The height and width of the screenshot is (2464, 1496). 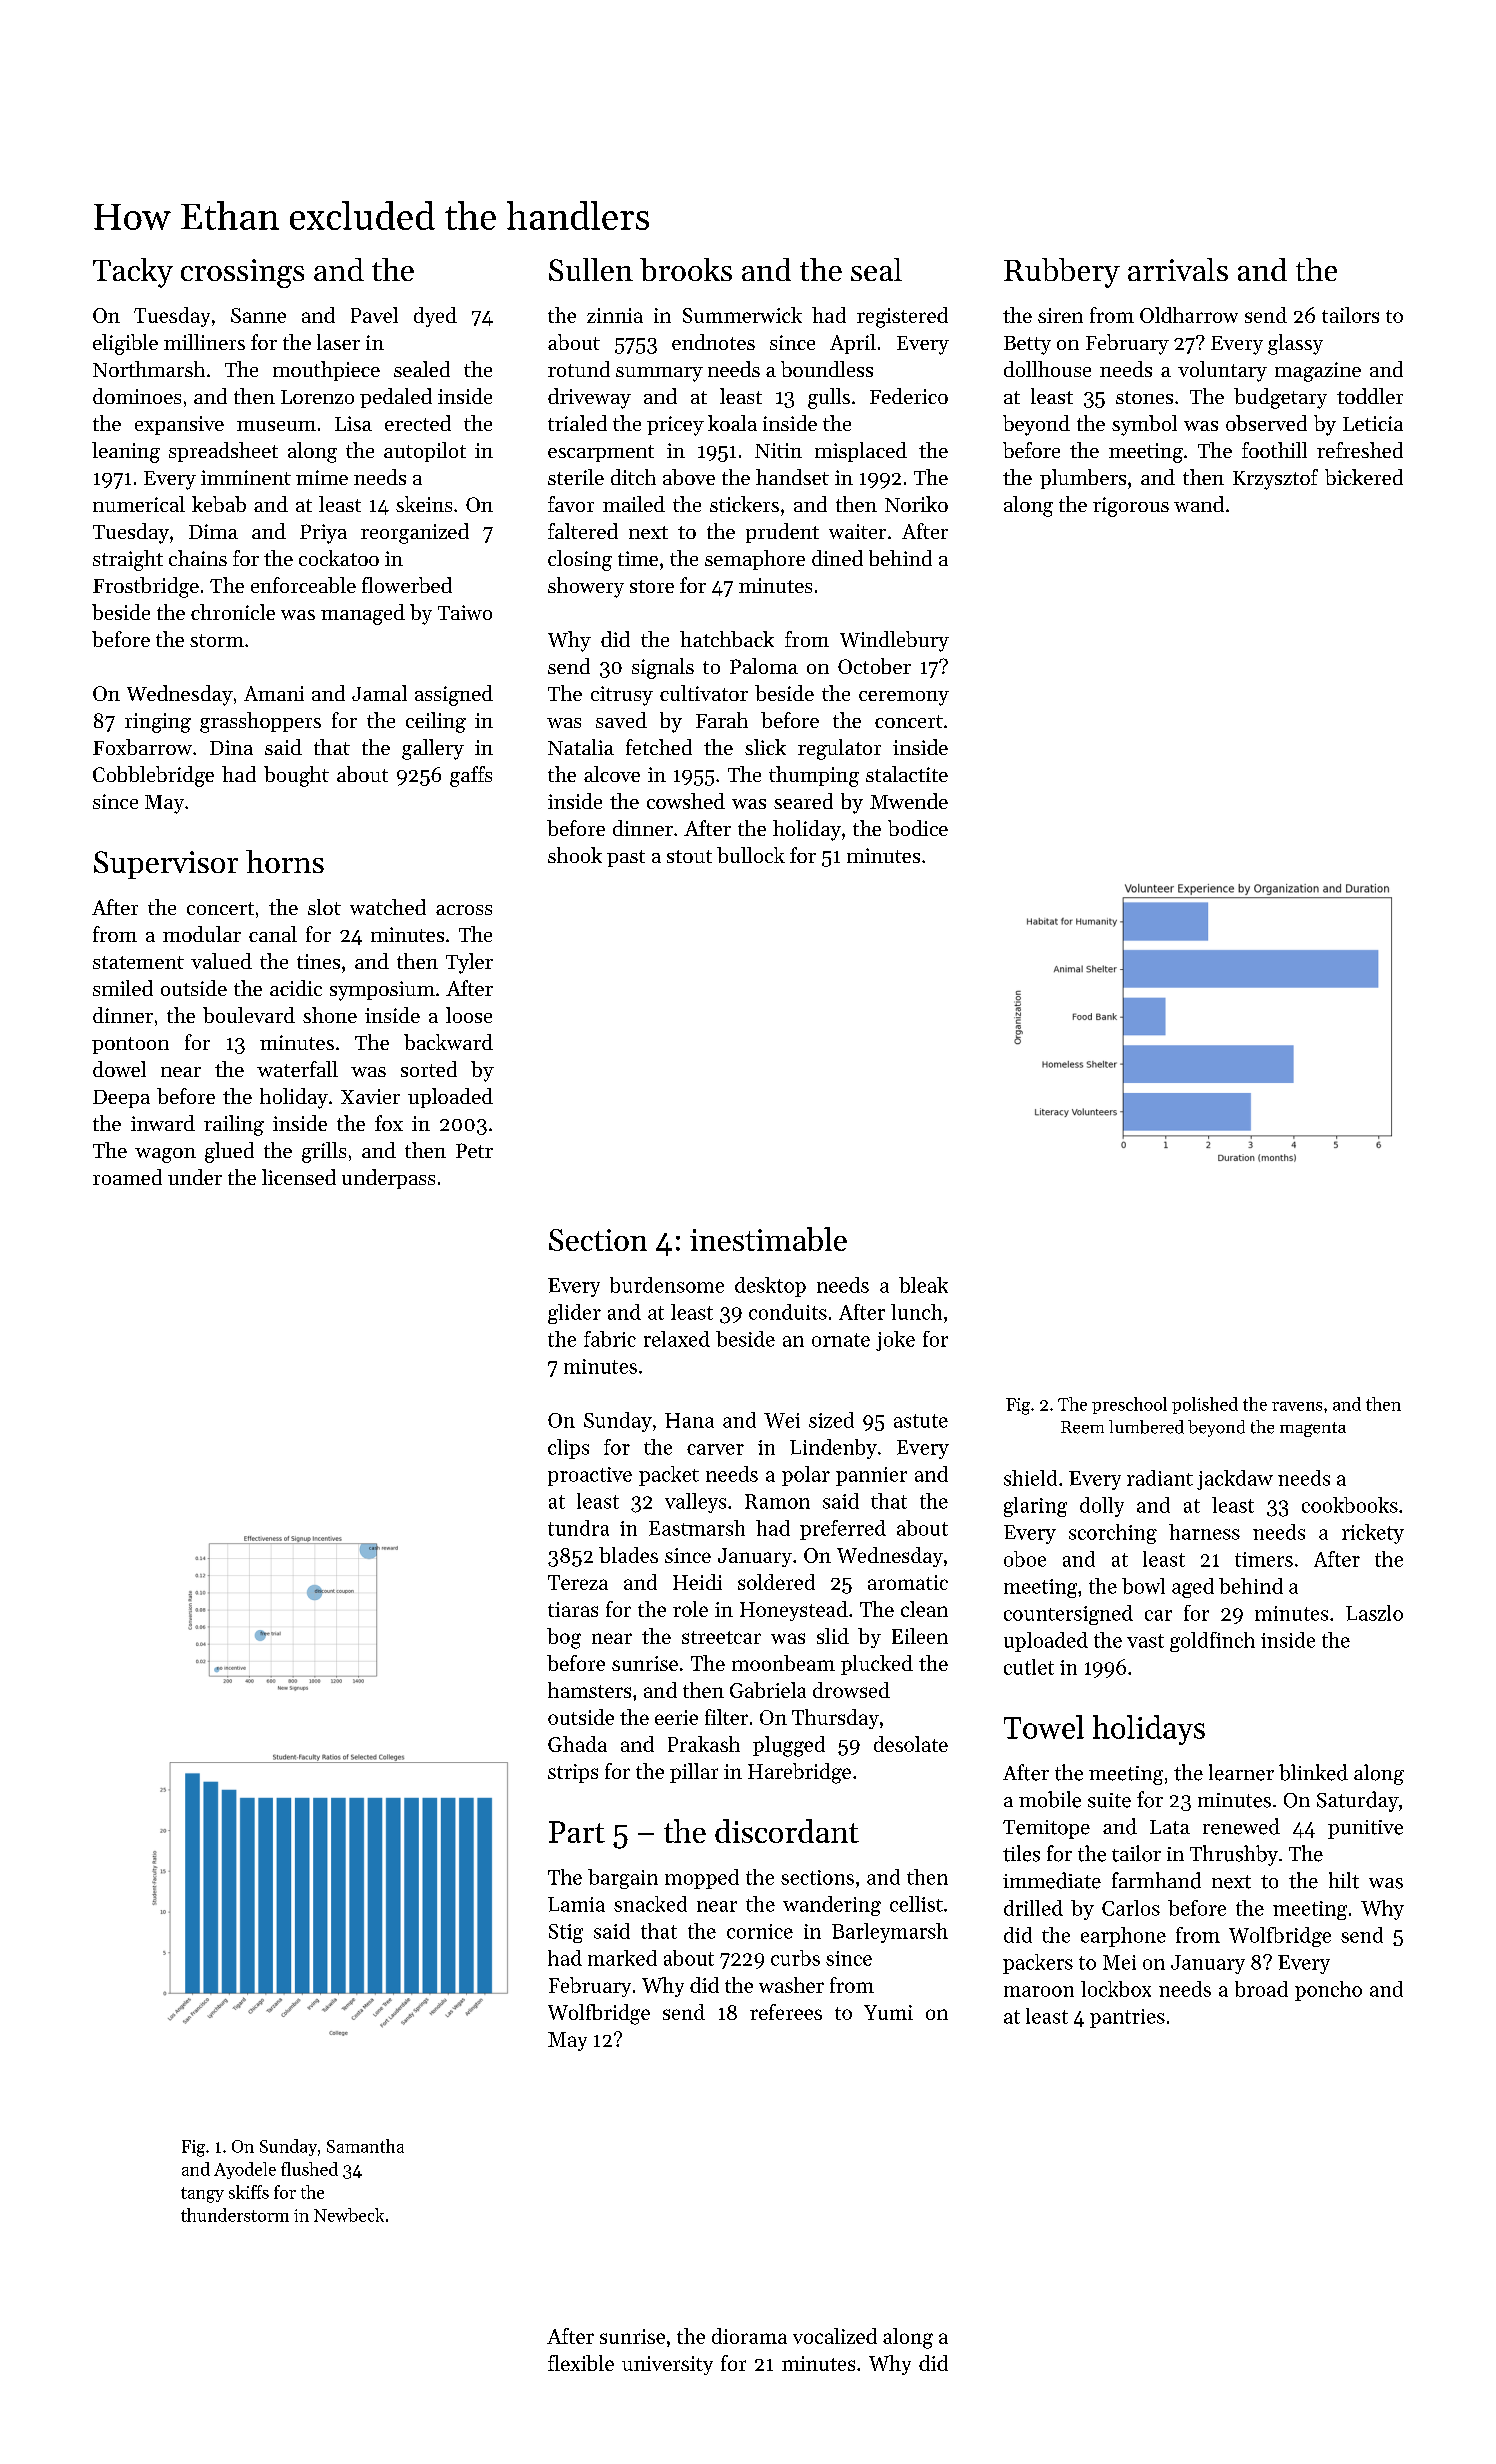 What do you see at coordinates (788, 1312) in the screenshot?
I see `conduits` at bounding box center [788, 1312].
